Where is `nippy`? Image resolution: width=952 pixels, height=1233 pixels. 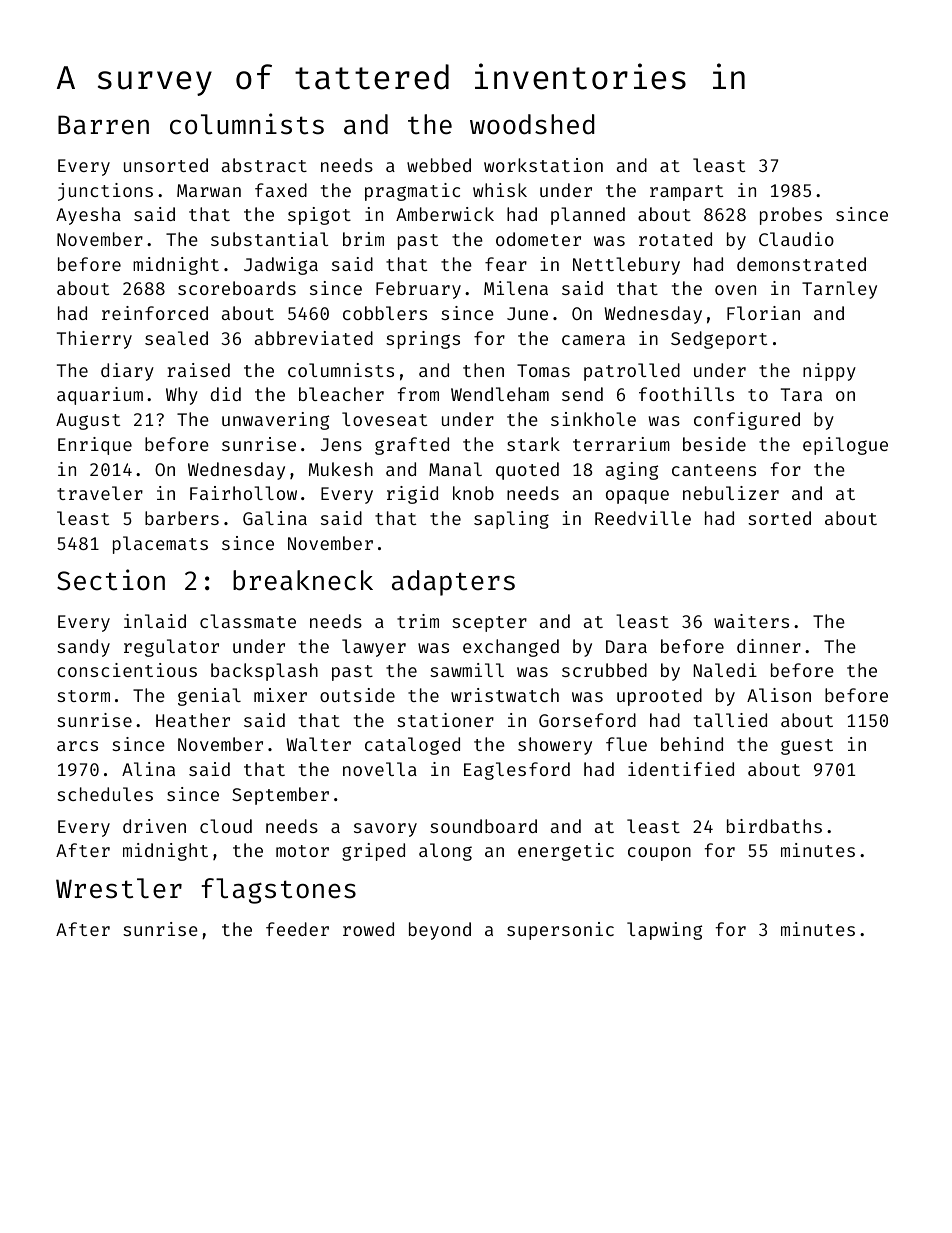
nippy is located at coordinates (829, 372).
